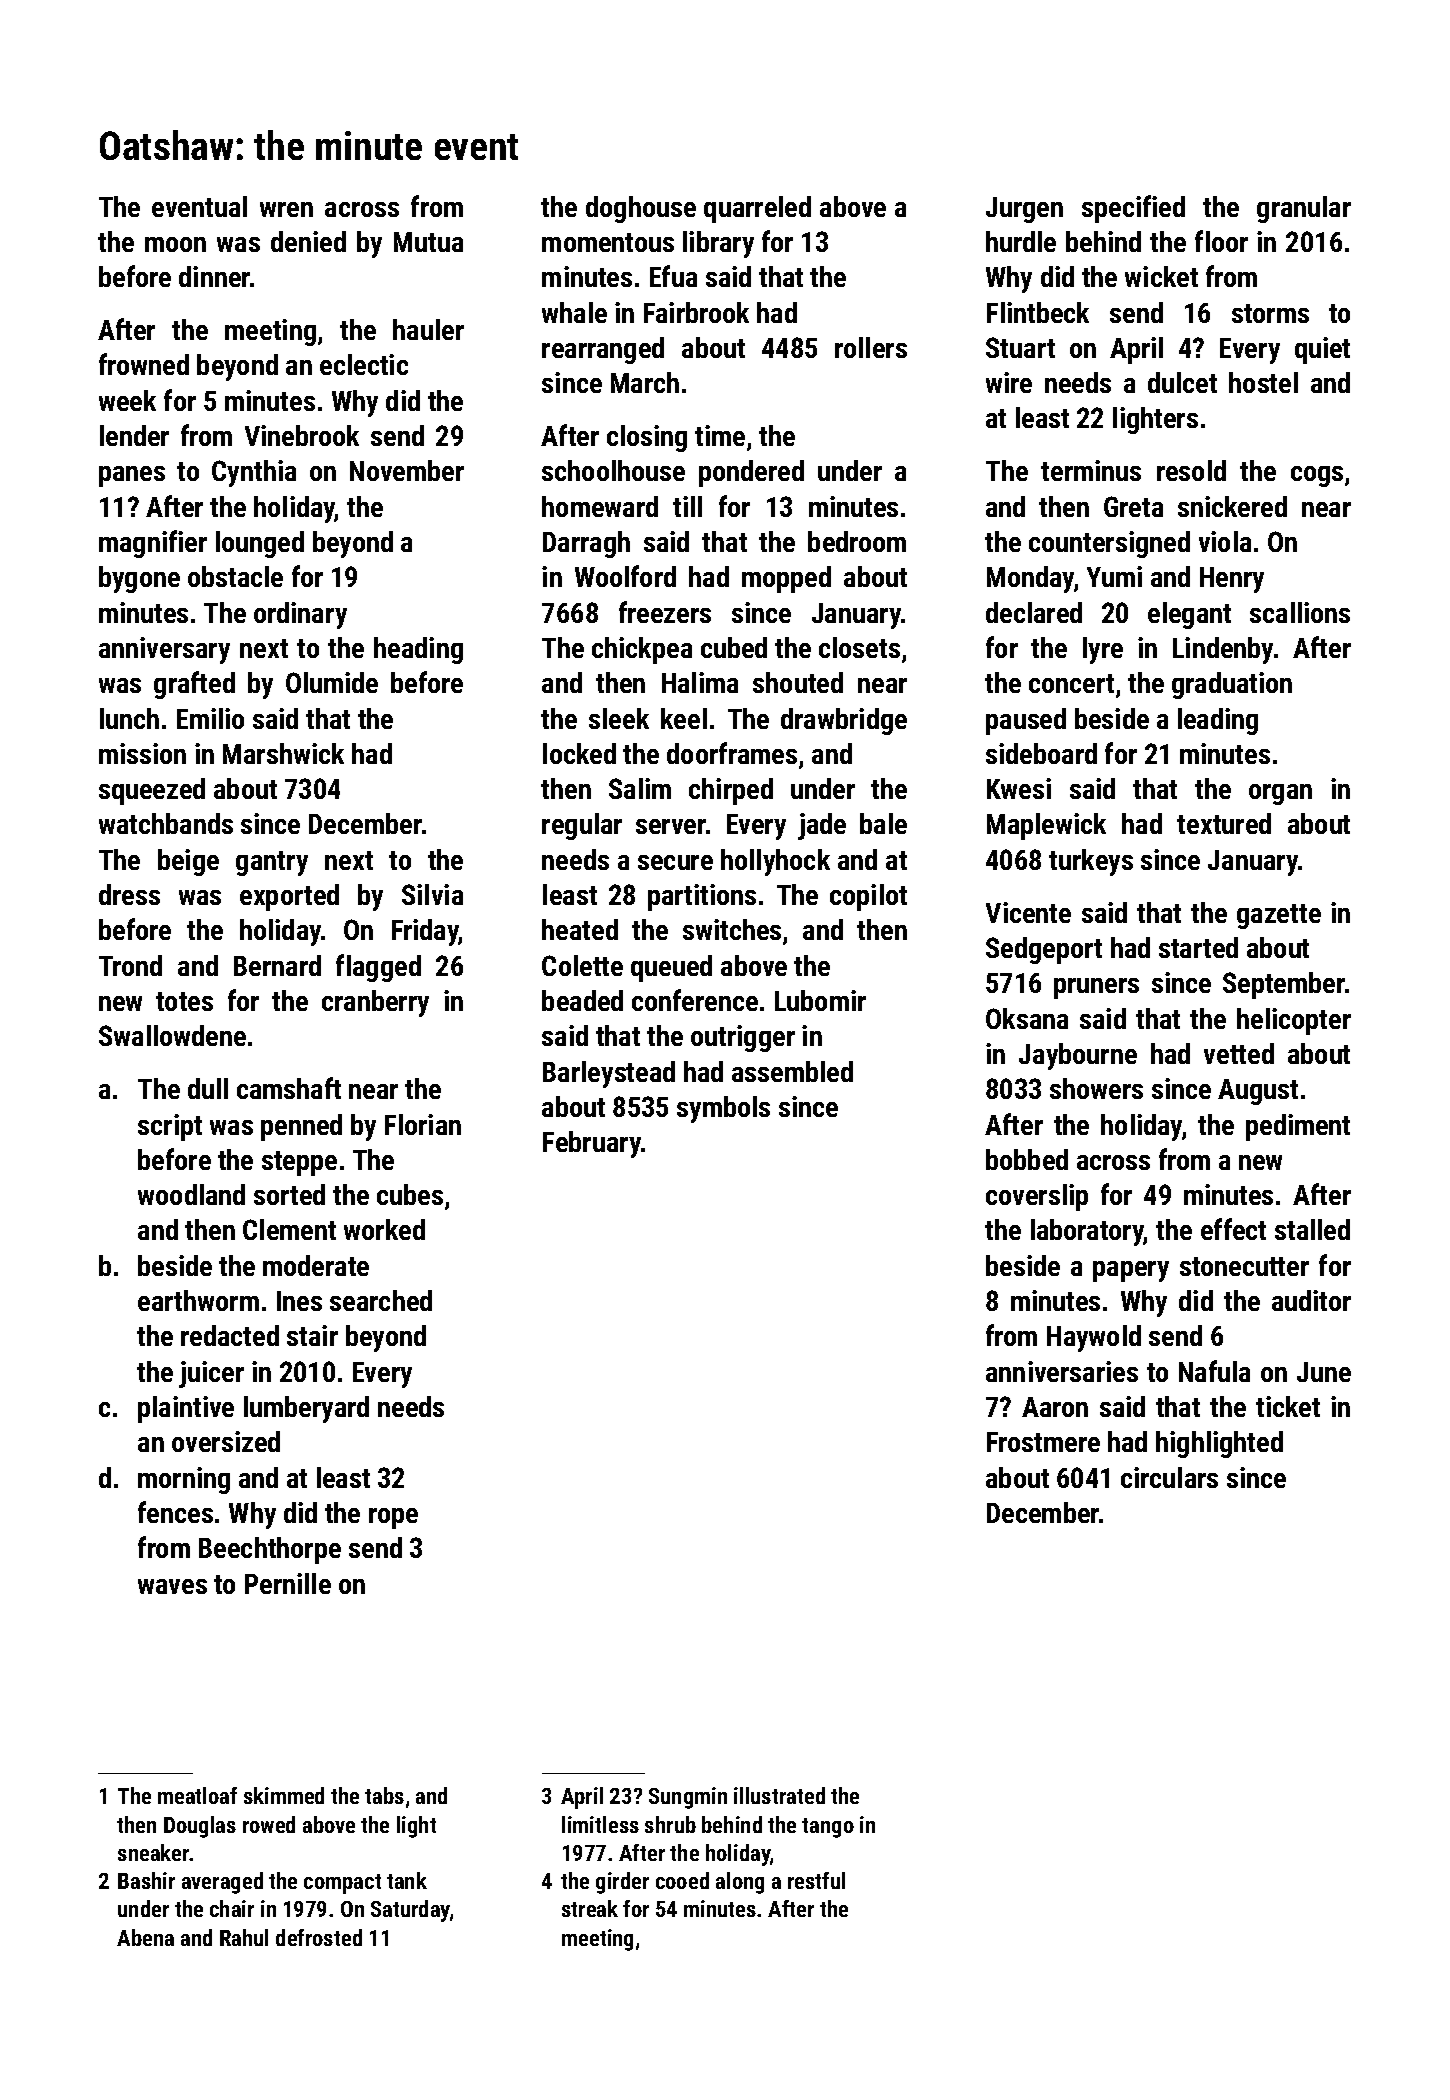 Image resolution: width=1450 pixels, height=2100 pixels. What do you see at coordinates (154, 1852) in the document?
I see `sneaker` at bounding box center [154, 1852].
